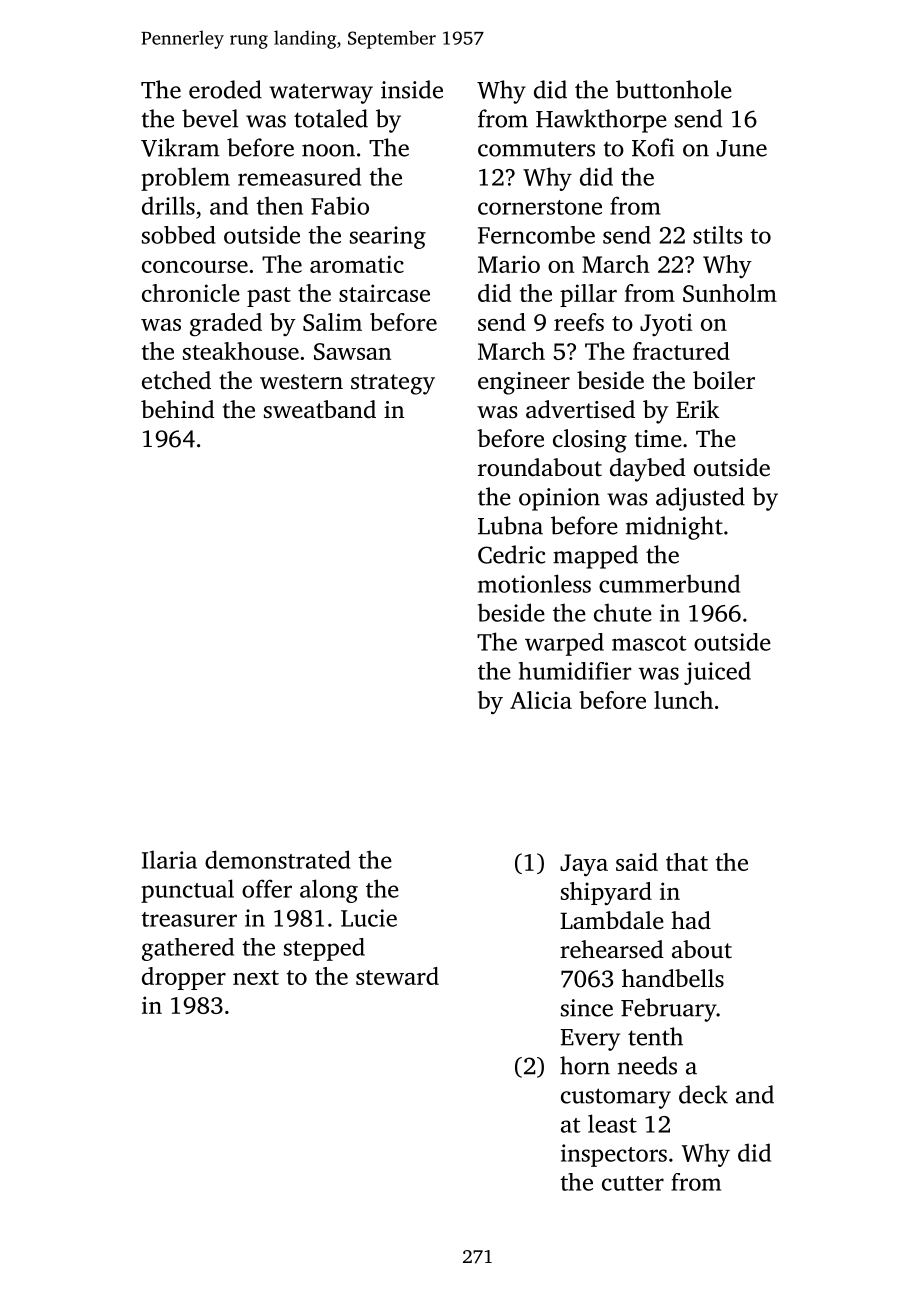 The image size is (924, 1311). What do you see at coordinates (179, 235) in the image?
I see `sobbed` at bounding box center [179, 235].
